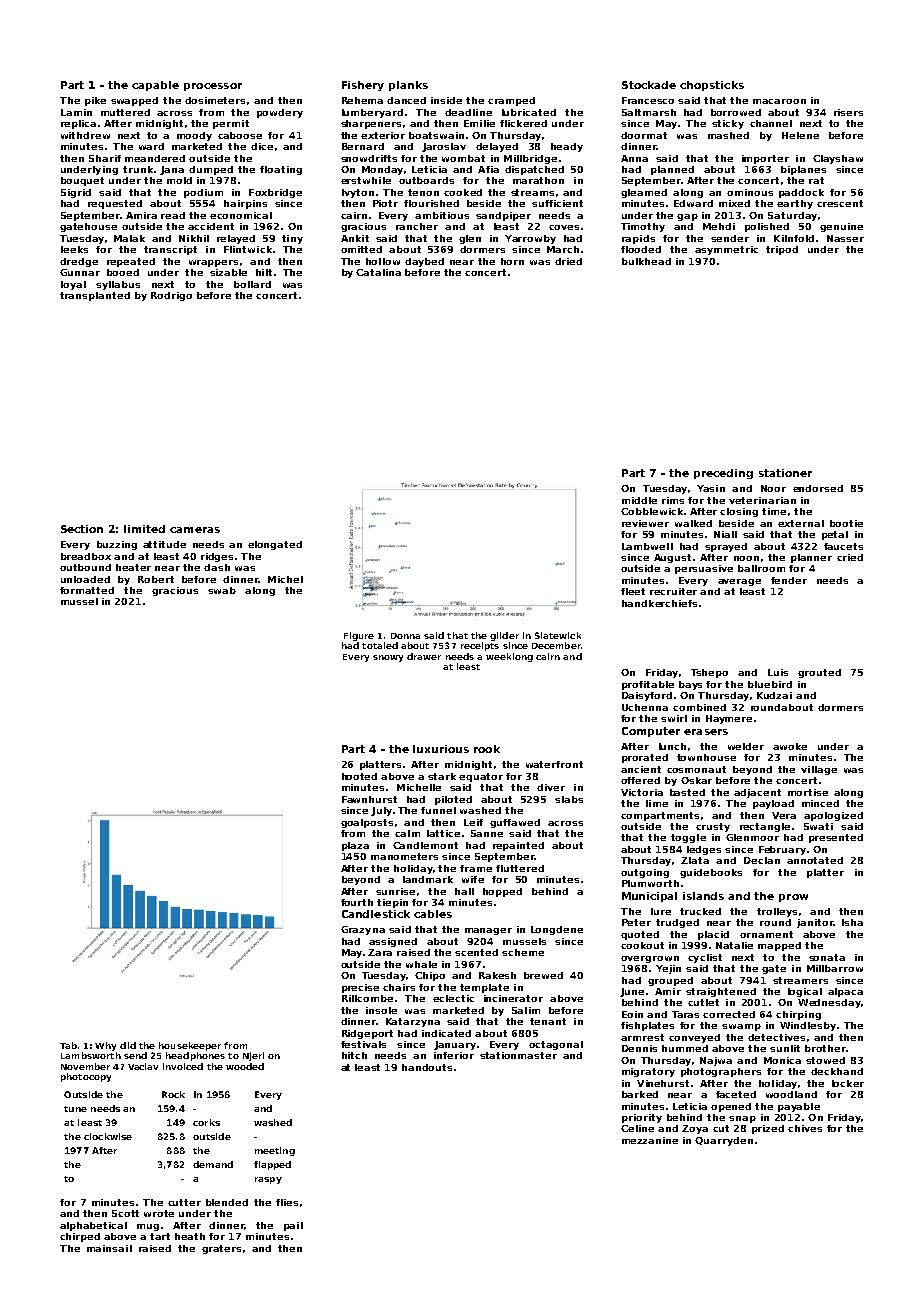 This screenshot has width=924, height=1308. Describe the element at coordinates (848, 1083) in the screenshot. I see `locker` at that location.
